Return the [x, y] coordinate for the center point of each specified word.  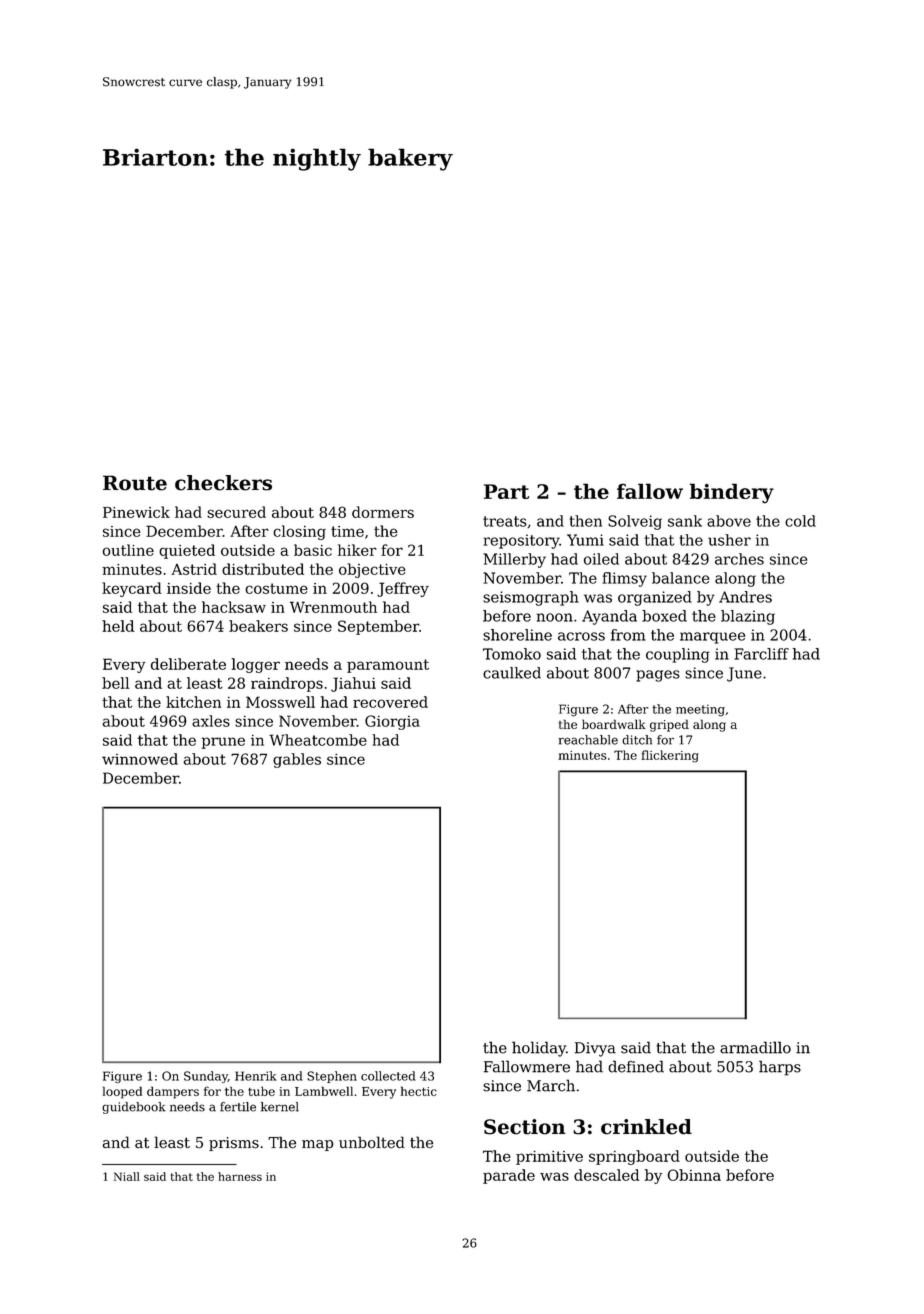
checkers [223, 483]
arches [739, 559]
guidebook [134, 1108]
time [347, 531]
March [551, 1085]
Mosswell [280, 702]
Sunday [206, 1077]
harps [780, 1068]
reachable [588, 740]
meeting [700, 711]
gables [297, 760]
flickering [670, 756]
